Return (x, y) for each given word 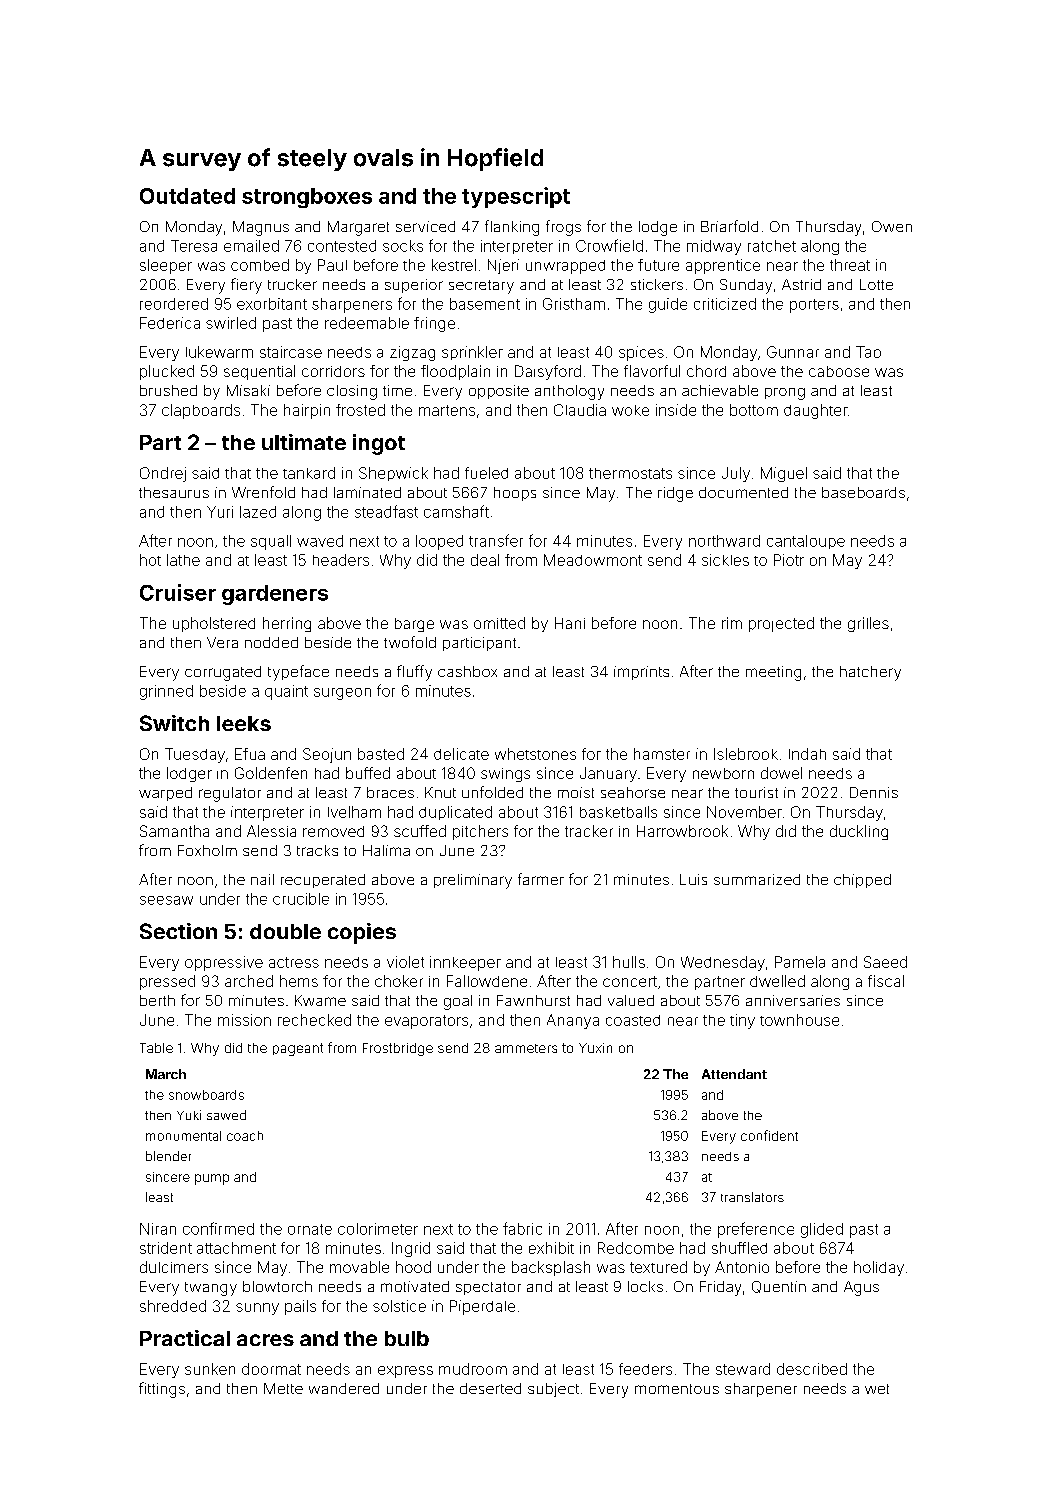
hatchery (870, 673)
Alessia (271, 831)
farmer (541, 879)
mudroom (473, 1369)
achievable (720, 390)
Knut (440, 792)
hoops (515, 494)
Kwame (320, 1000)
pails (300, 1307)
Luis (693, 879)
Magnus (261, 228)
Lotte (876, 284)
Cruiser (178, 592)
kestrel (454, 265)
